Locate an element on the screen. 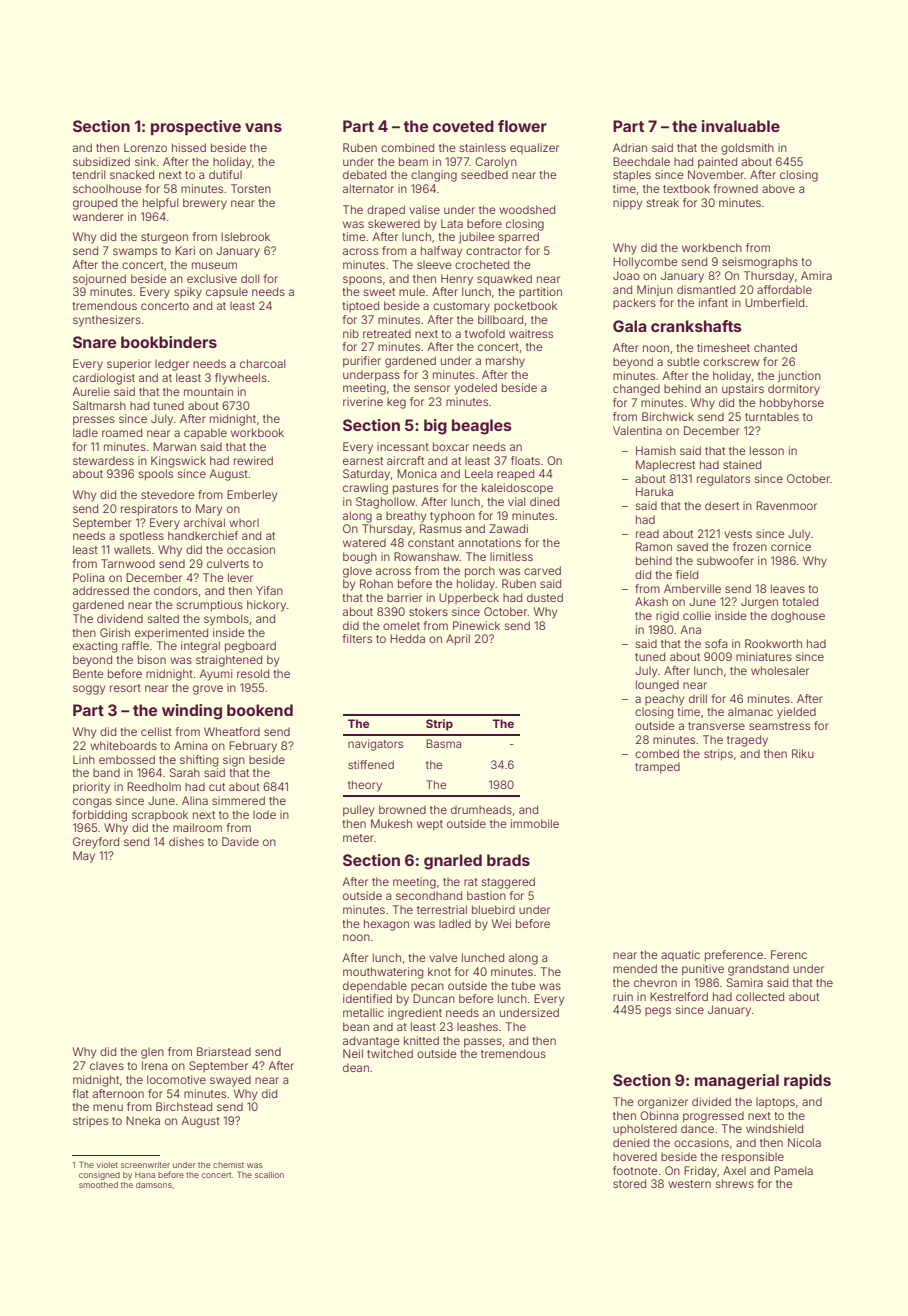 This screenshot has height=1316, width=908. denied is located at coordinates (631, 1142).
